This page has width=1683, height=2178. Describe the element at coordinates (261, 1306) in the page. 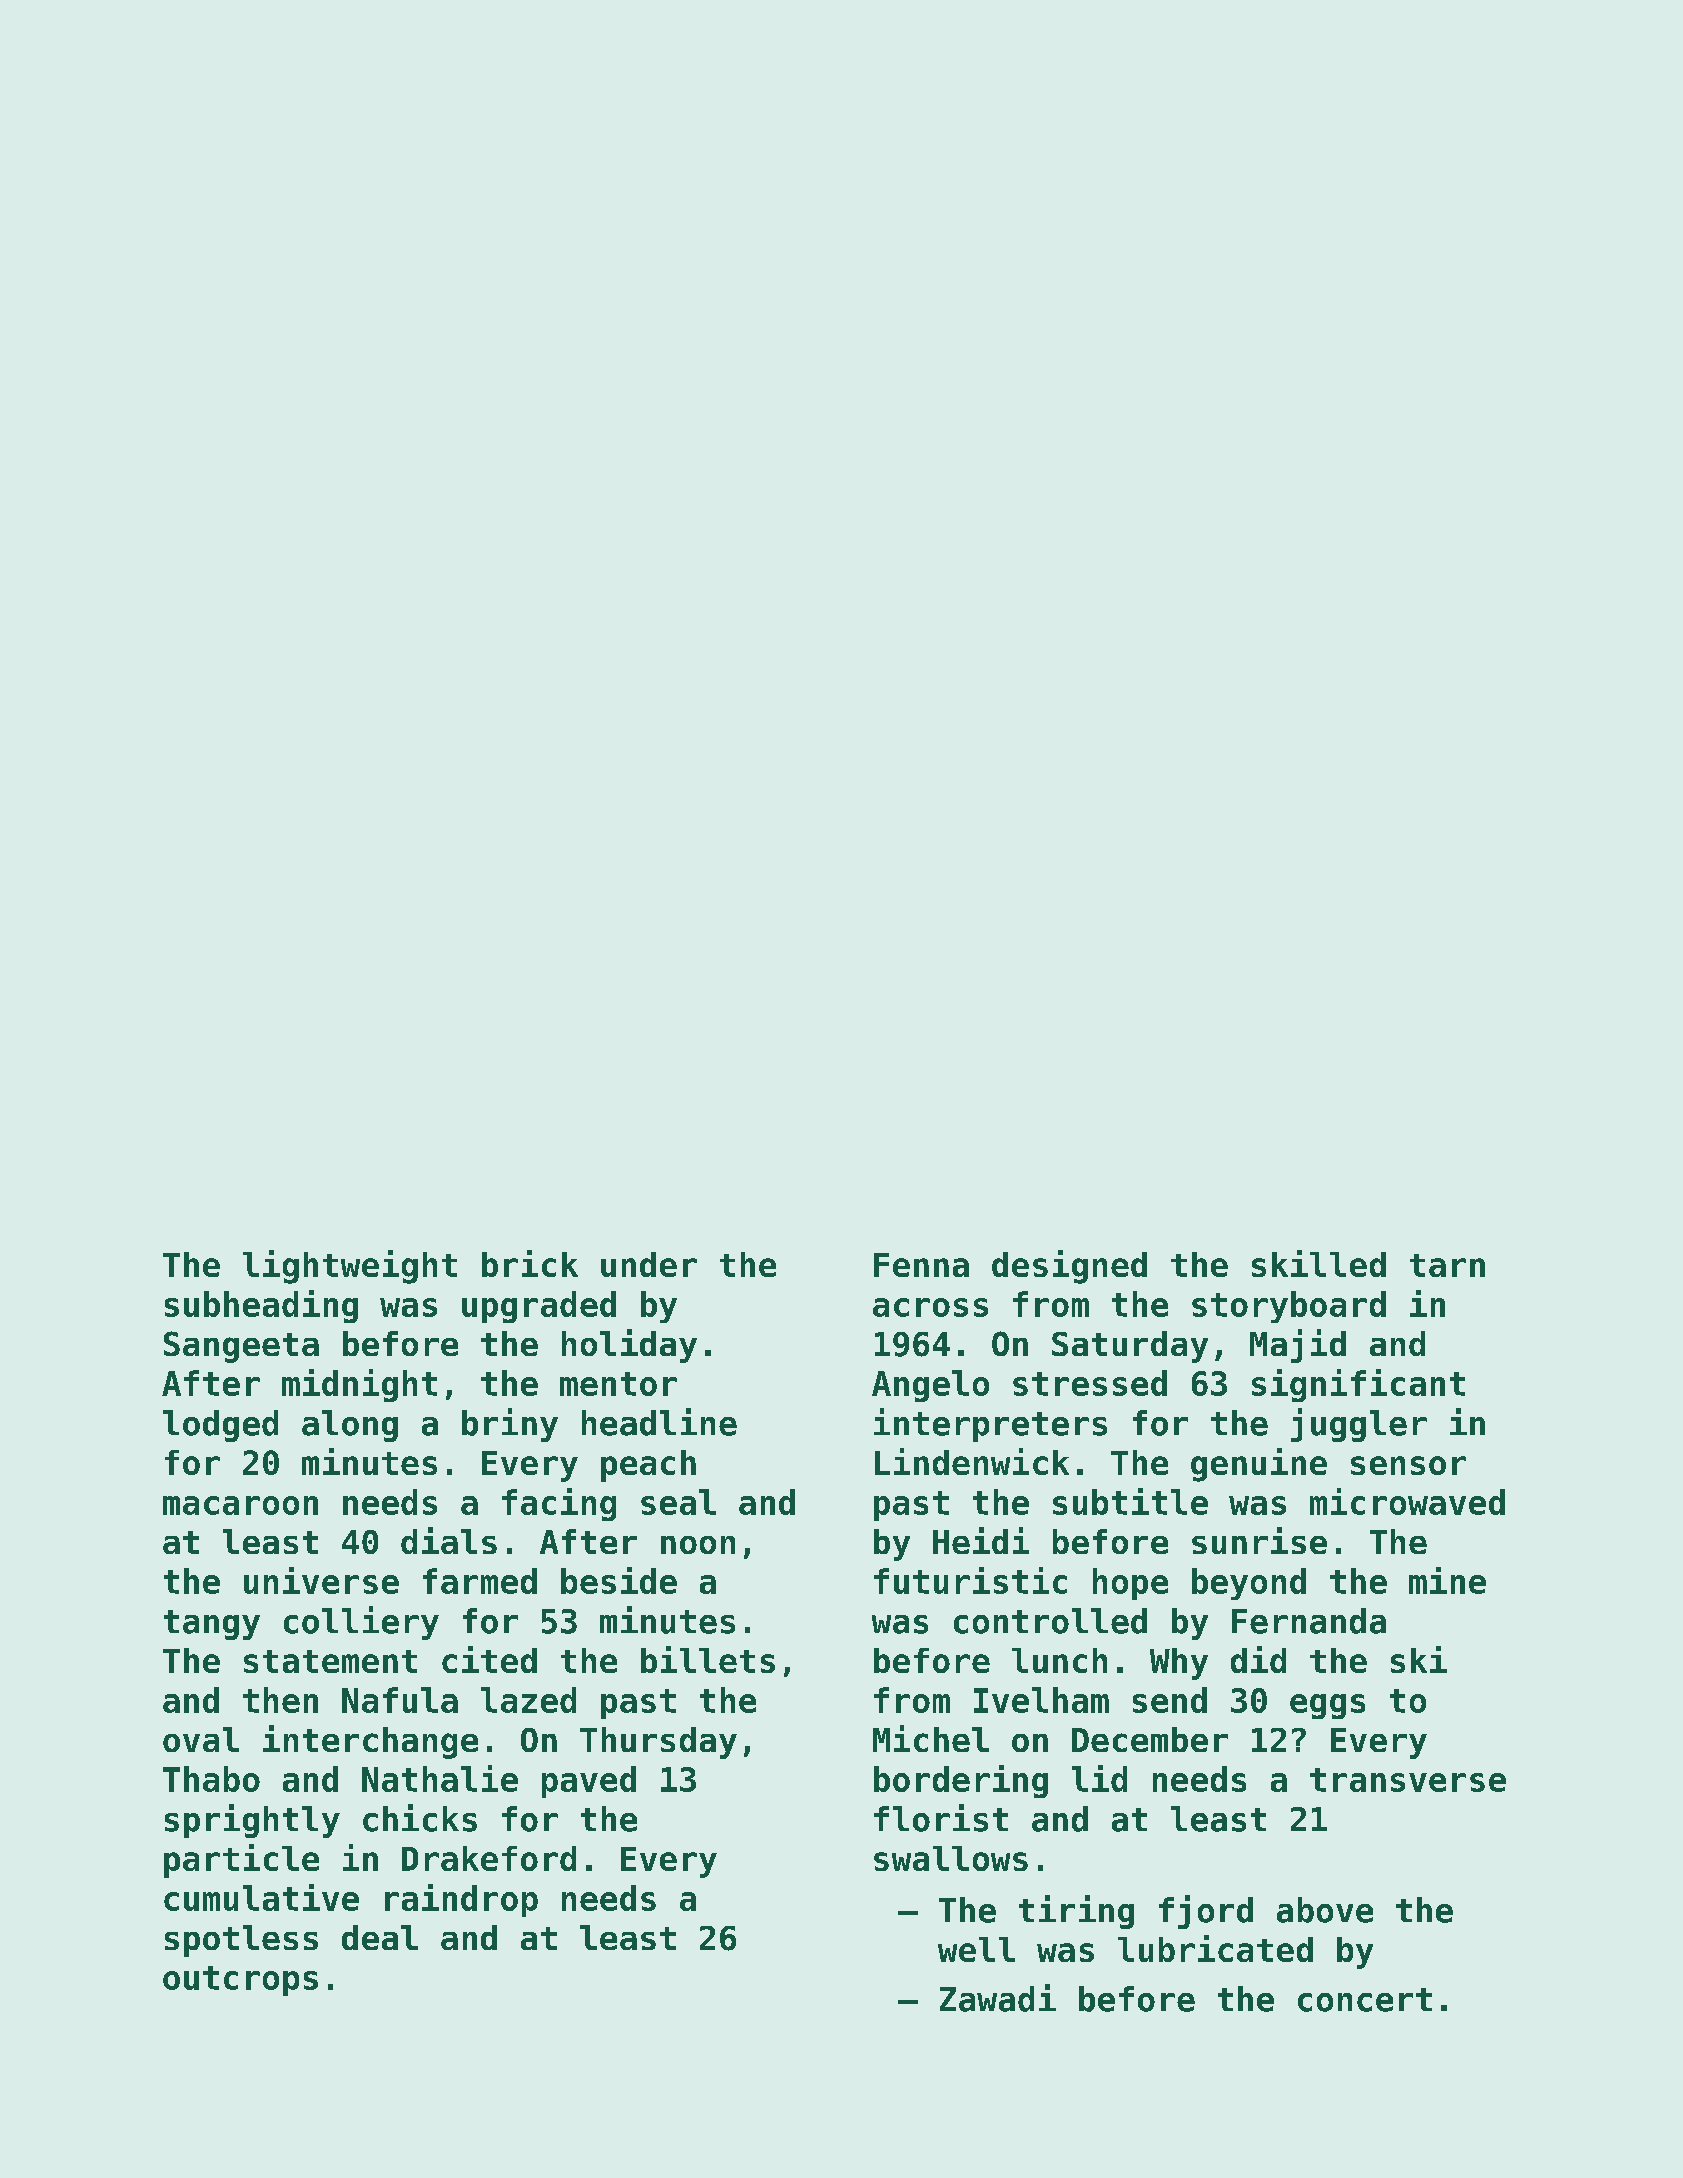

I see `subheading` at that location.
